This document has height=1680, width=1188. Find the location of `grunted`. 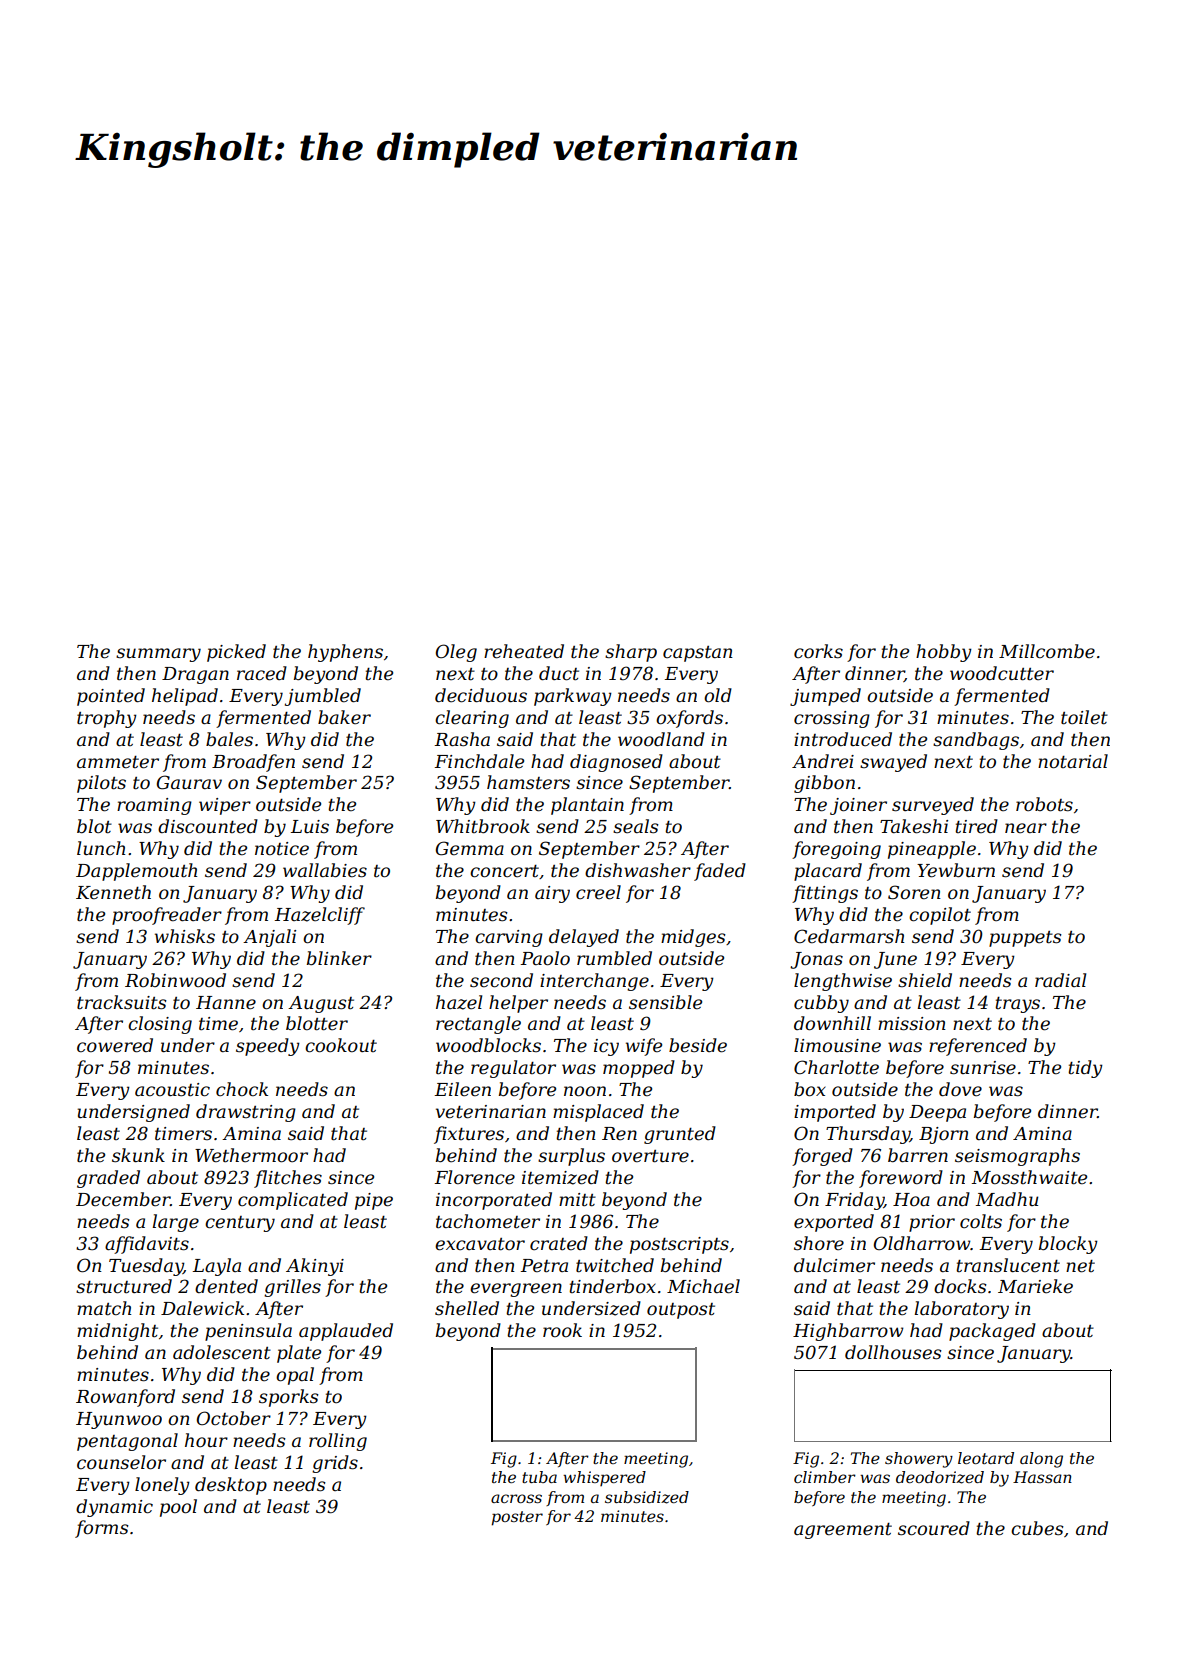

grunted is located at coordinates (680, 1135).
